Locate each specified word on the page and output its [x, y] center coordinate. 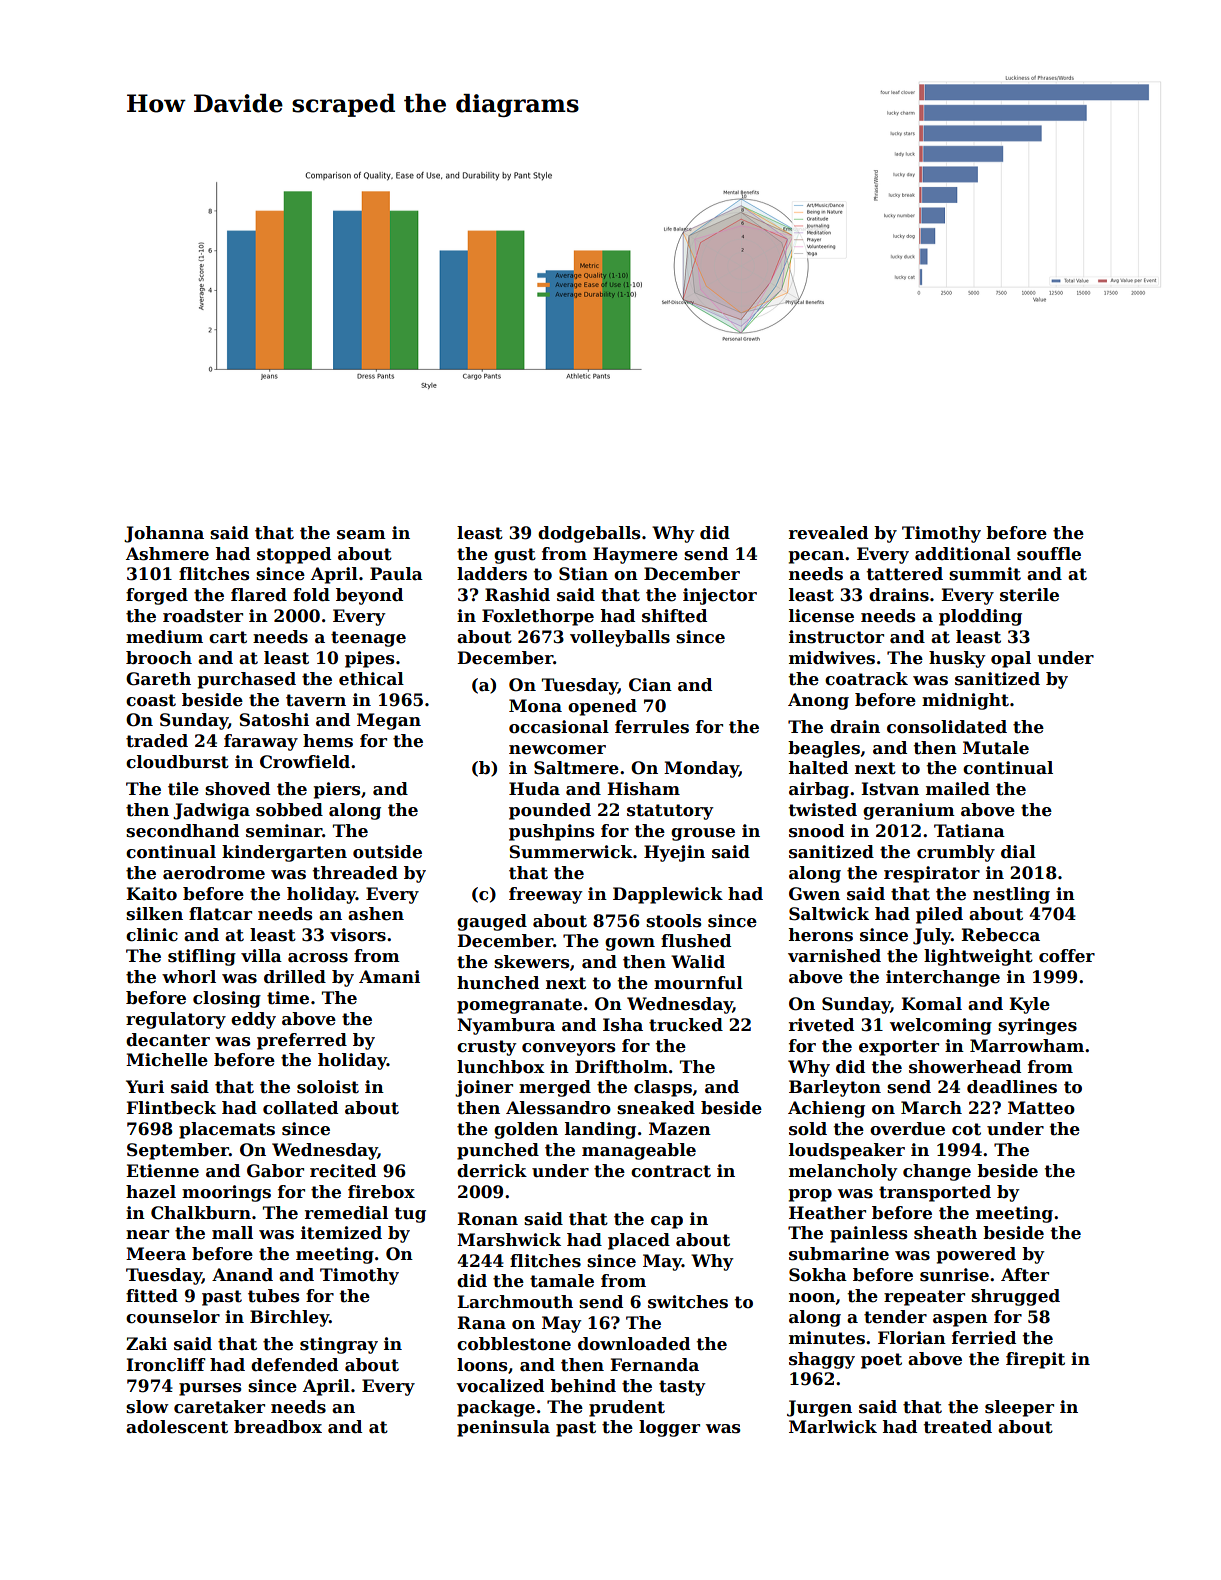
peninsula [503, 1428]
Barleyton [835, 1088]
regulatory [176, 1020]
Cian [650, 685]
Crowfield [305, 762]
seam [361, 535]
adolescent [177, 1427]
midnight [965, 701]
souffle [1049, 554]
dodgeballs [589, 534]
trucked [686, 1025]
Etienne [162, 1171]
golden [526, 1130]
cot [966, 1129]
